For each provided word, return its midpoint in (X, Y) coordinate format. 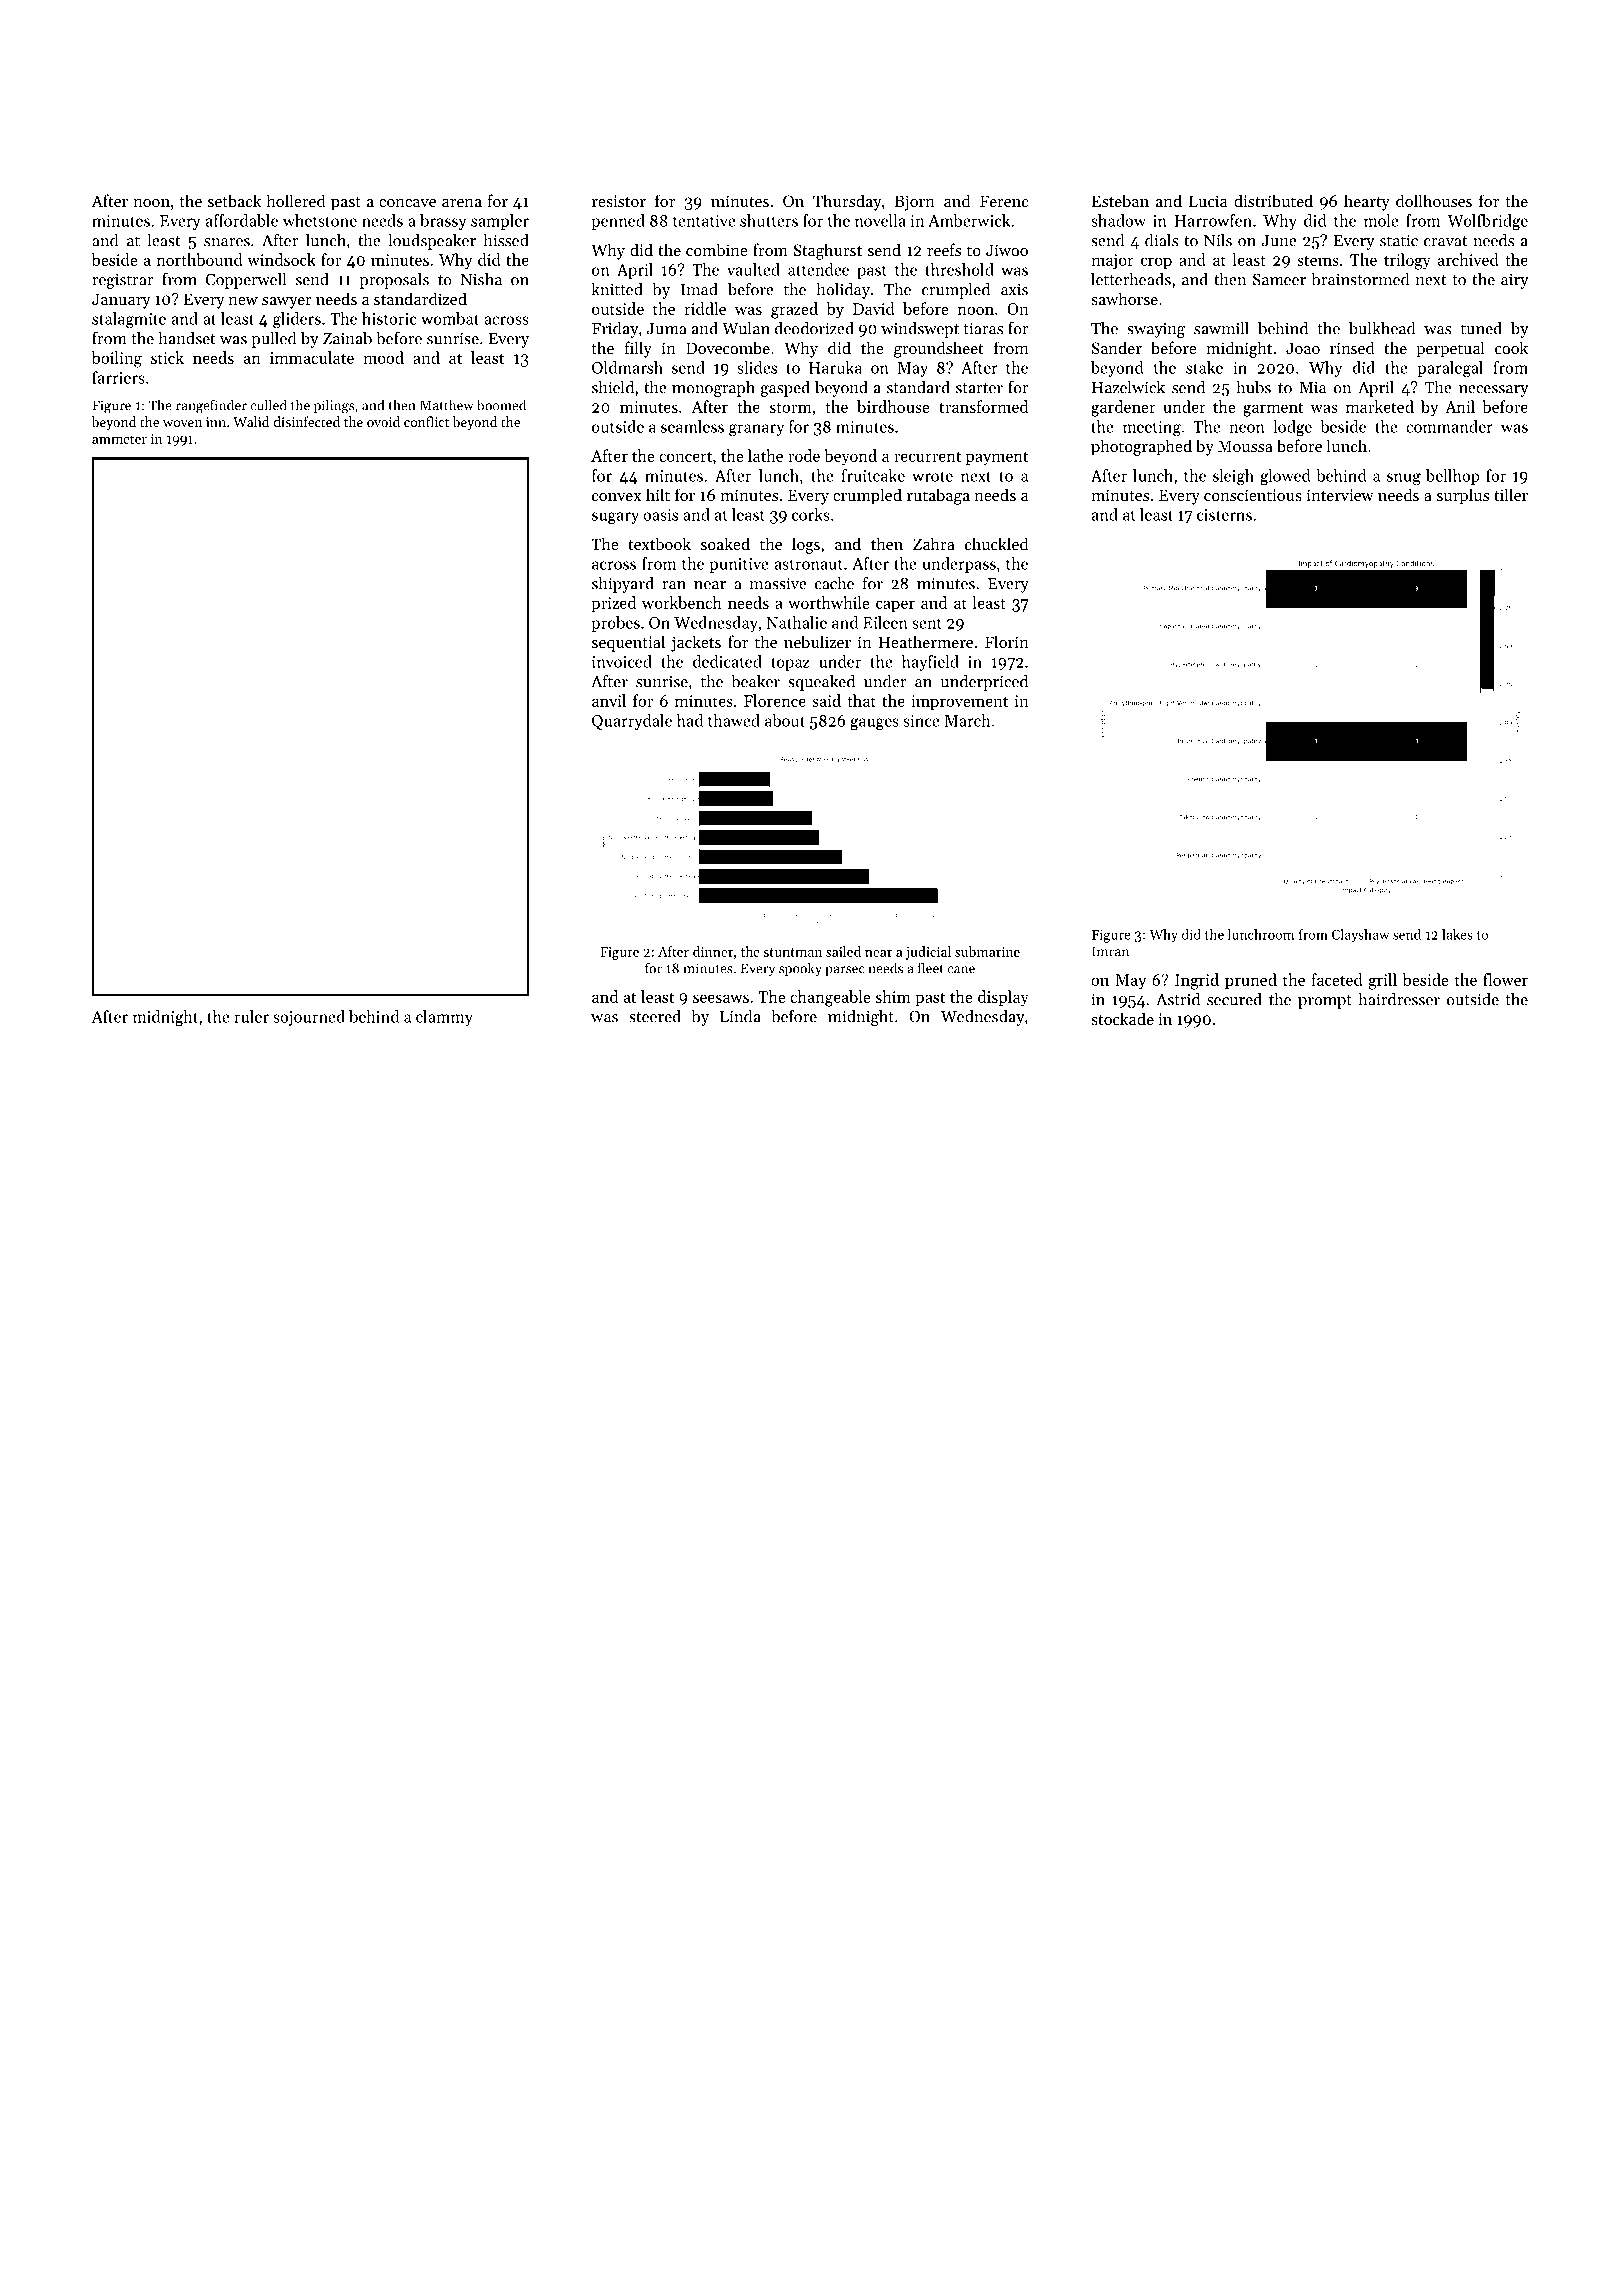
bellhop (1453, 477)
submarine (987, 951)
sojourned (309, 1018)
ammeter (119, 439)
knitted (617, 289)
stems (1318, 260)
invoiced (622, 661)
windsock (281, 259)
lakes (1457, 934)
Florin (1007, 641)
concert (685, 456)
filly (638, 349)
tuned (1481, 328)
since (921, 721)
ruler (251, 1016)
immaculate (312, 357)
